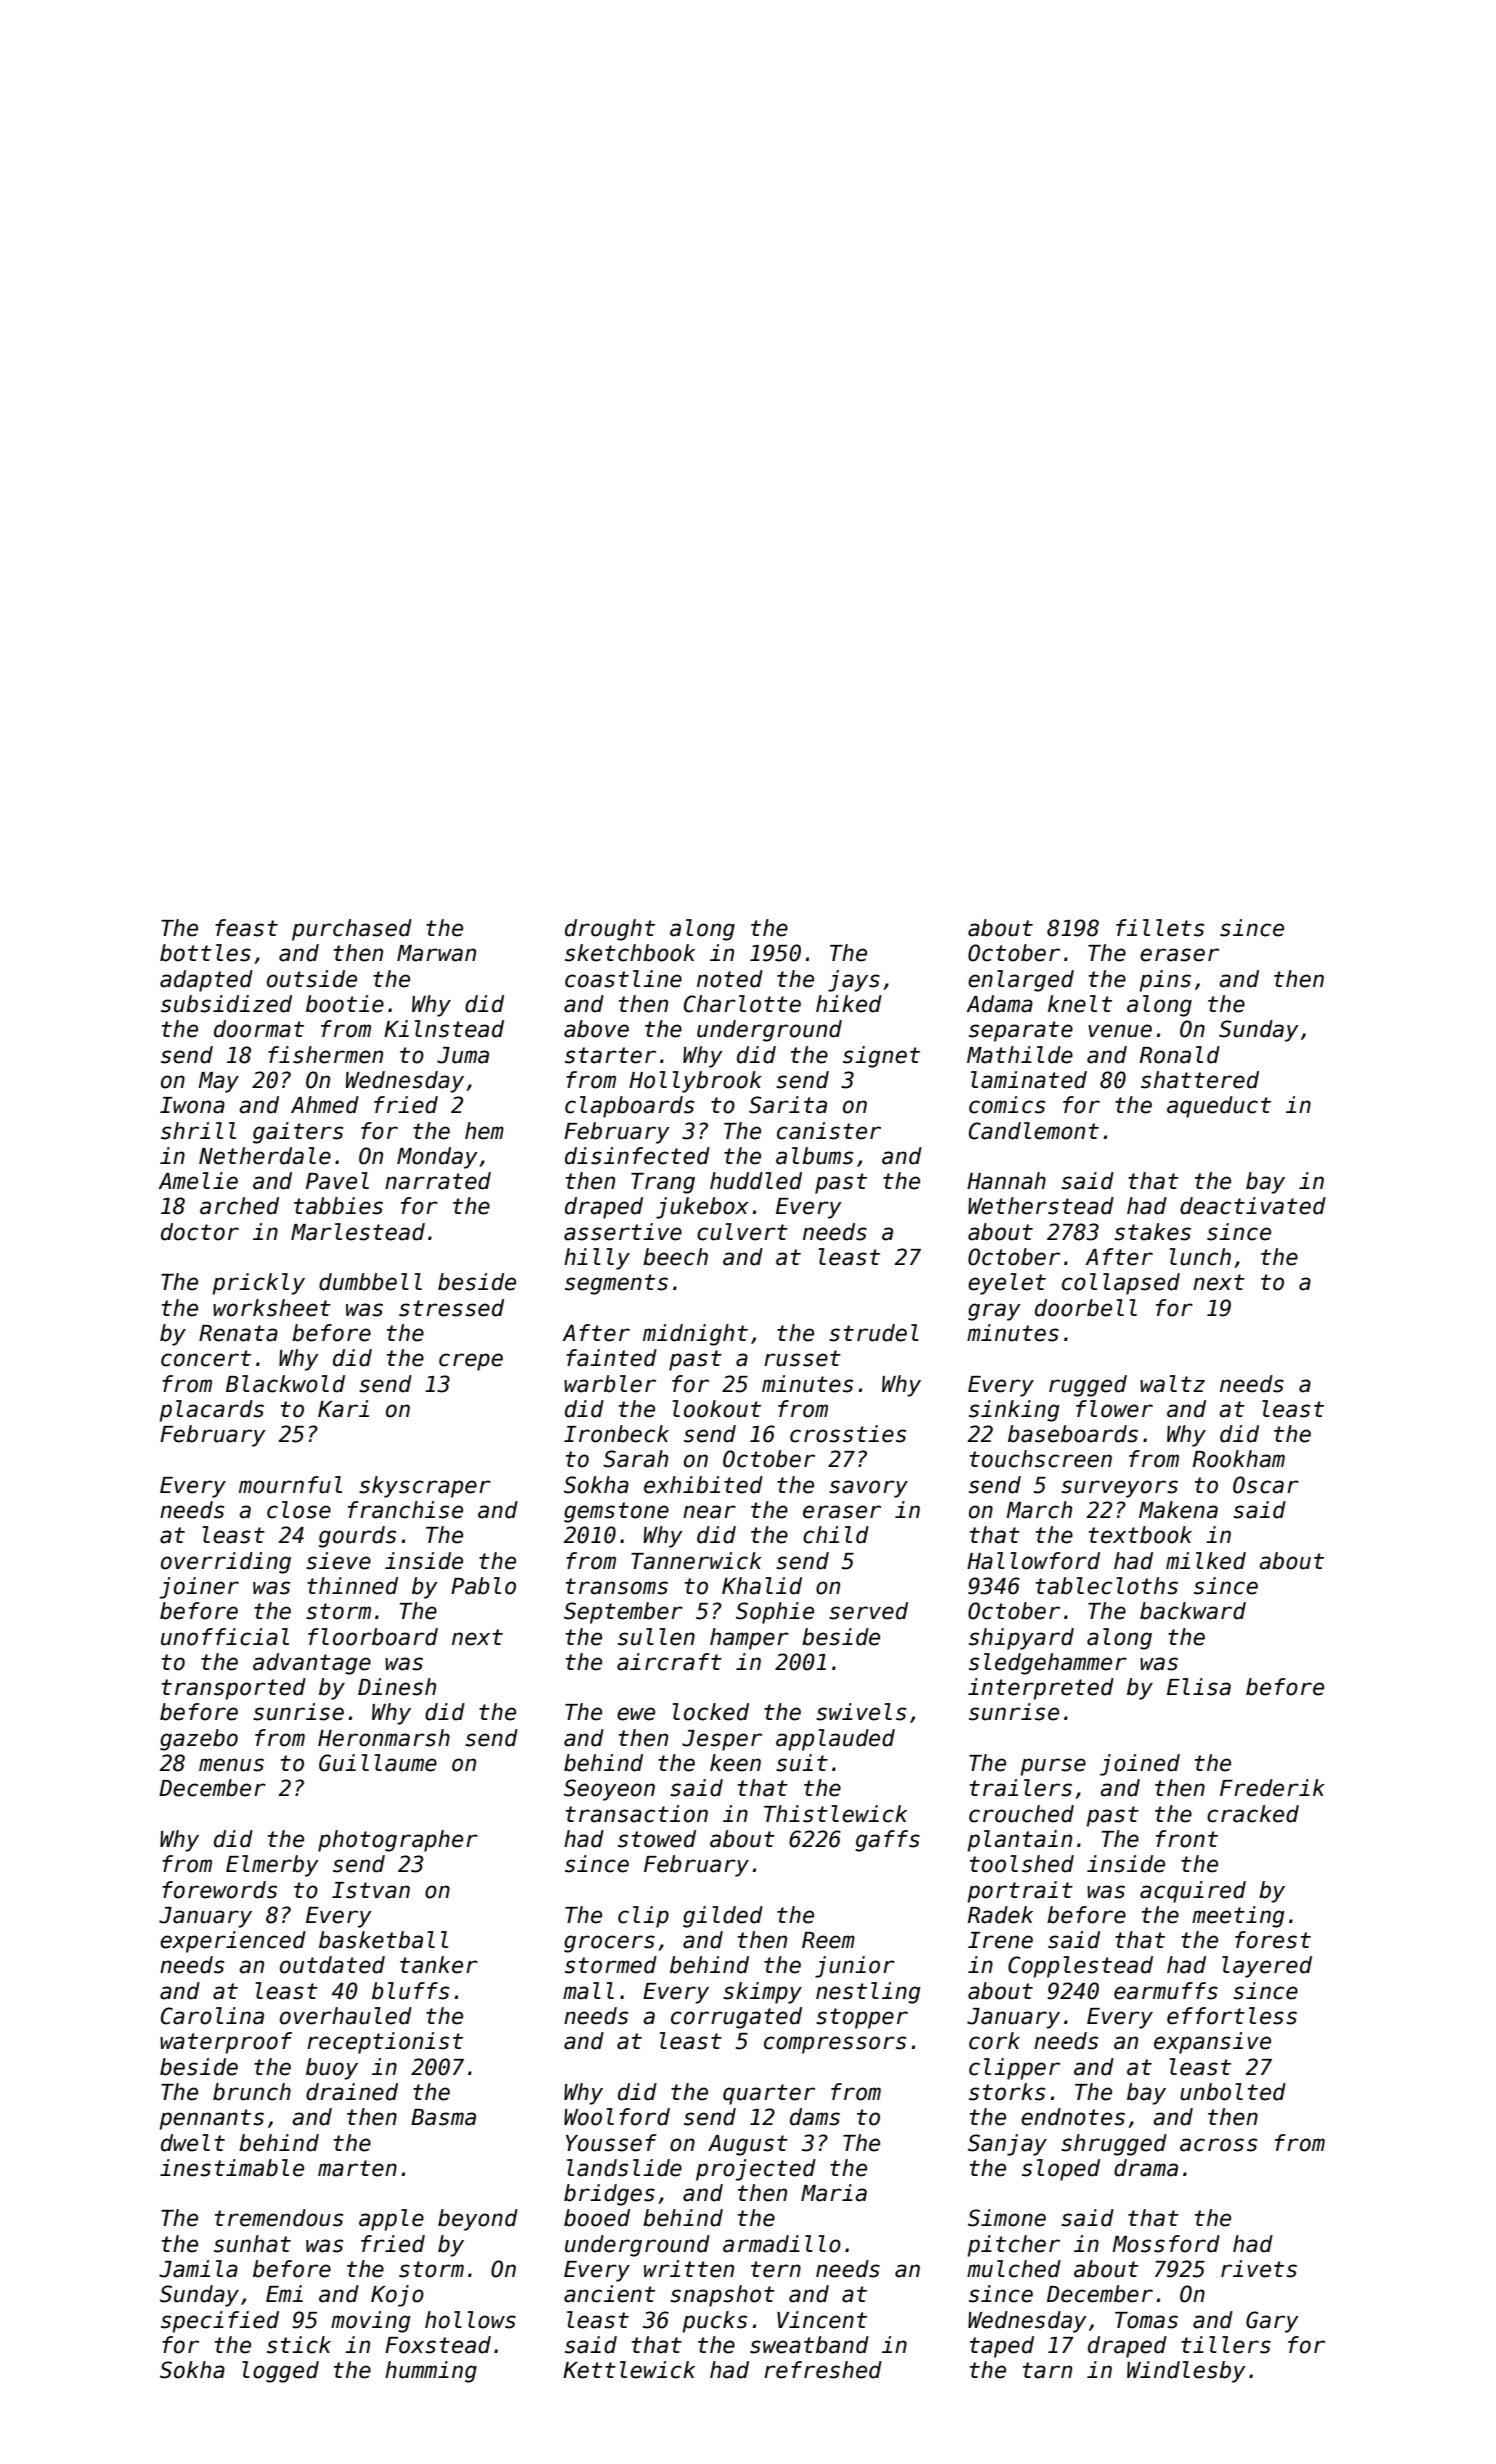  I want to click on concert, so click(206, 1358).
